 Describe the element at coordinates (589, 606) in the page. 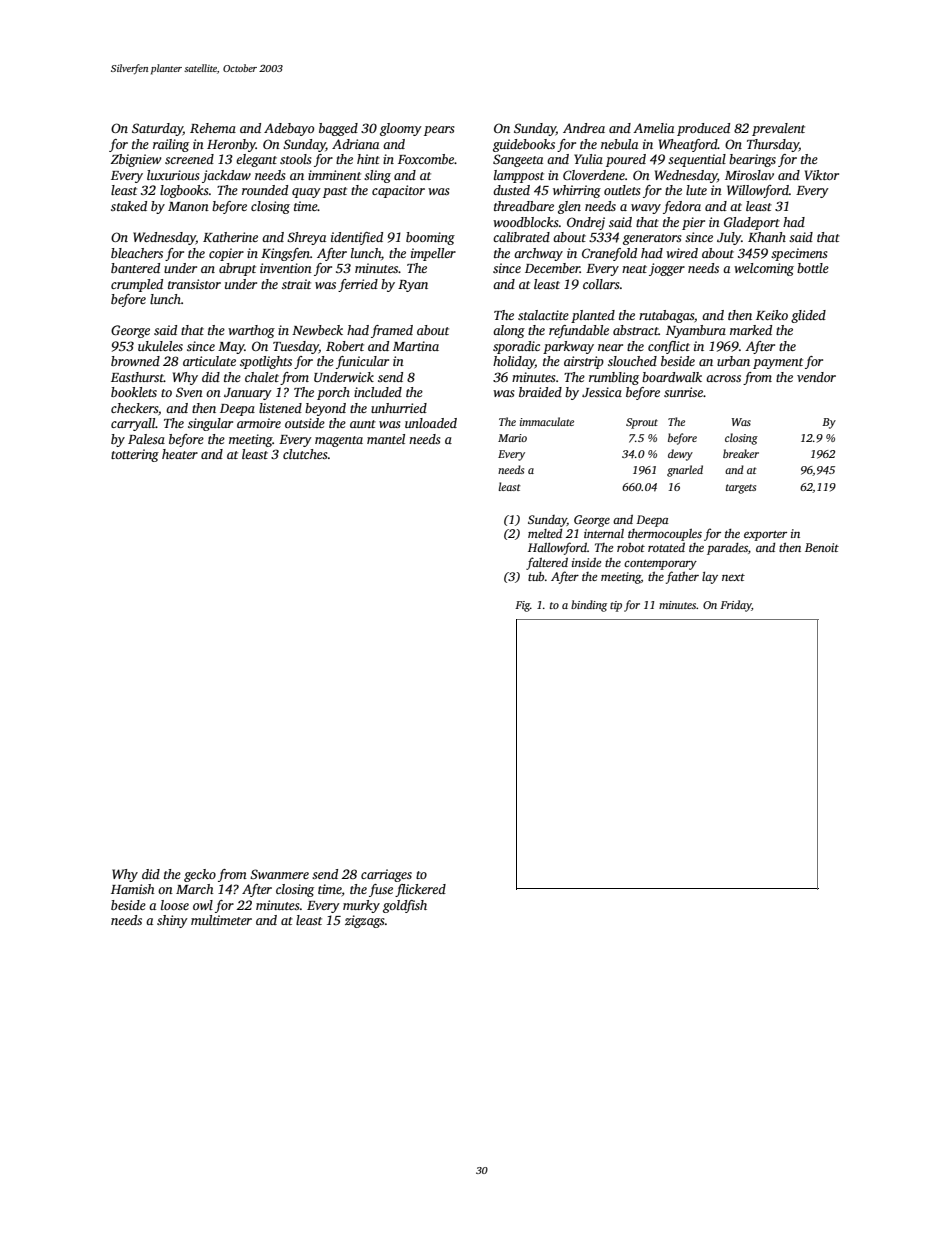

I see `binding` at that location.
